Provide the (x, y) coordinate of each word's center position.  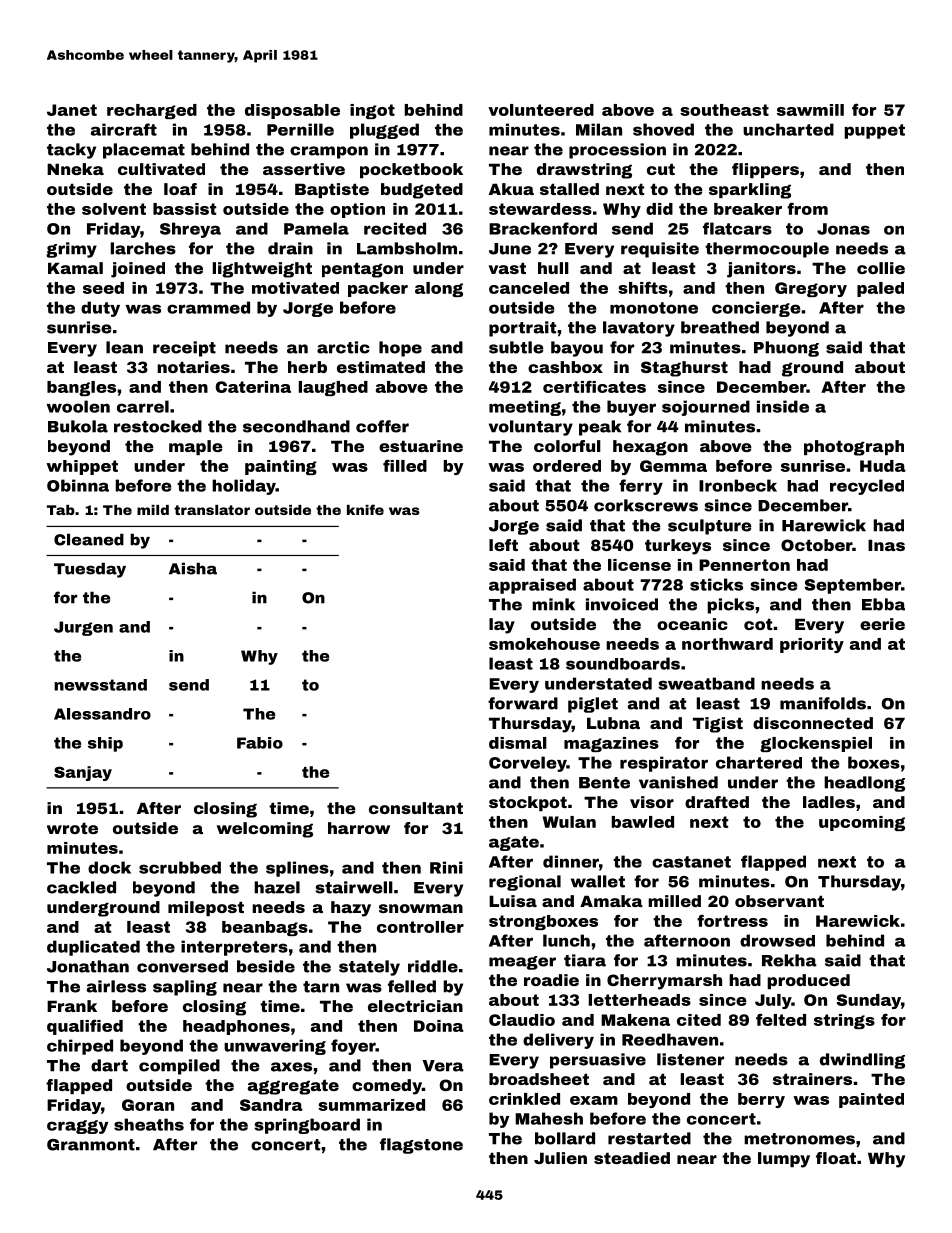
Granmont (91, 1145)
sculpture (710, 527)
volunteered (541, 110)
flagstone (421, 1146)
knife (365, 509)
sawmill (810, 110)
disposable (292, 111)
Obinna (78, 485)
